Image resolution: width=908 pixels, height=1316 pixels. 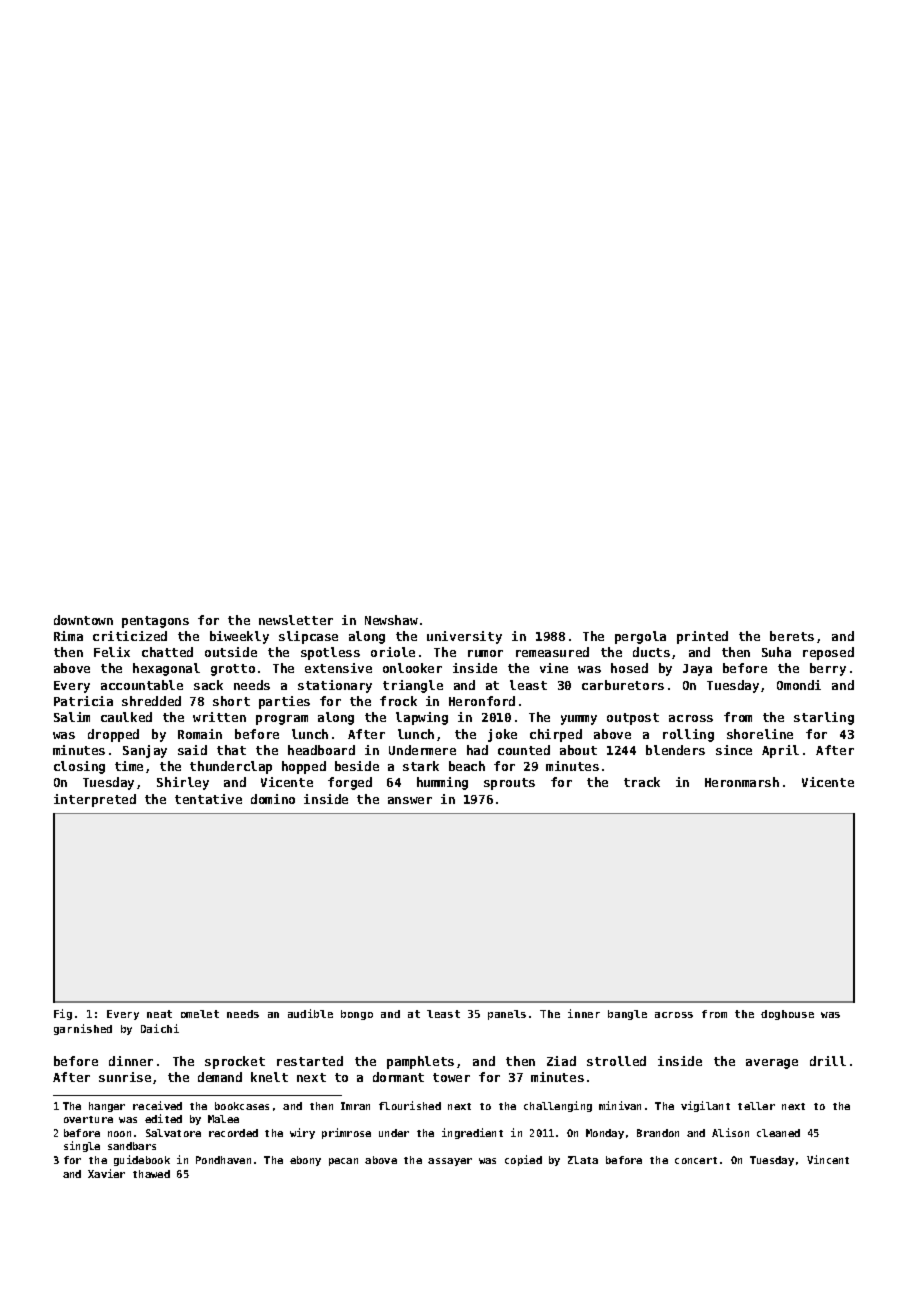 What do you see at coordinates (95, 800) in the image?
I see `interpreted` at bounding box center [95, 800].
